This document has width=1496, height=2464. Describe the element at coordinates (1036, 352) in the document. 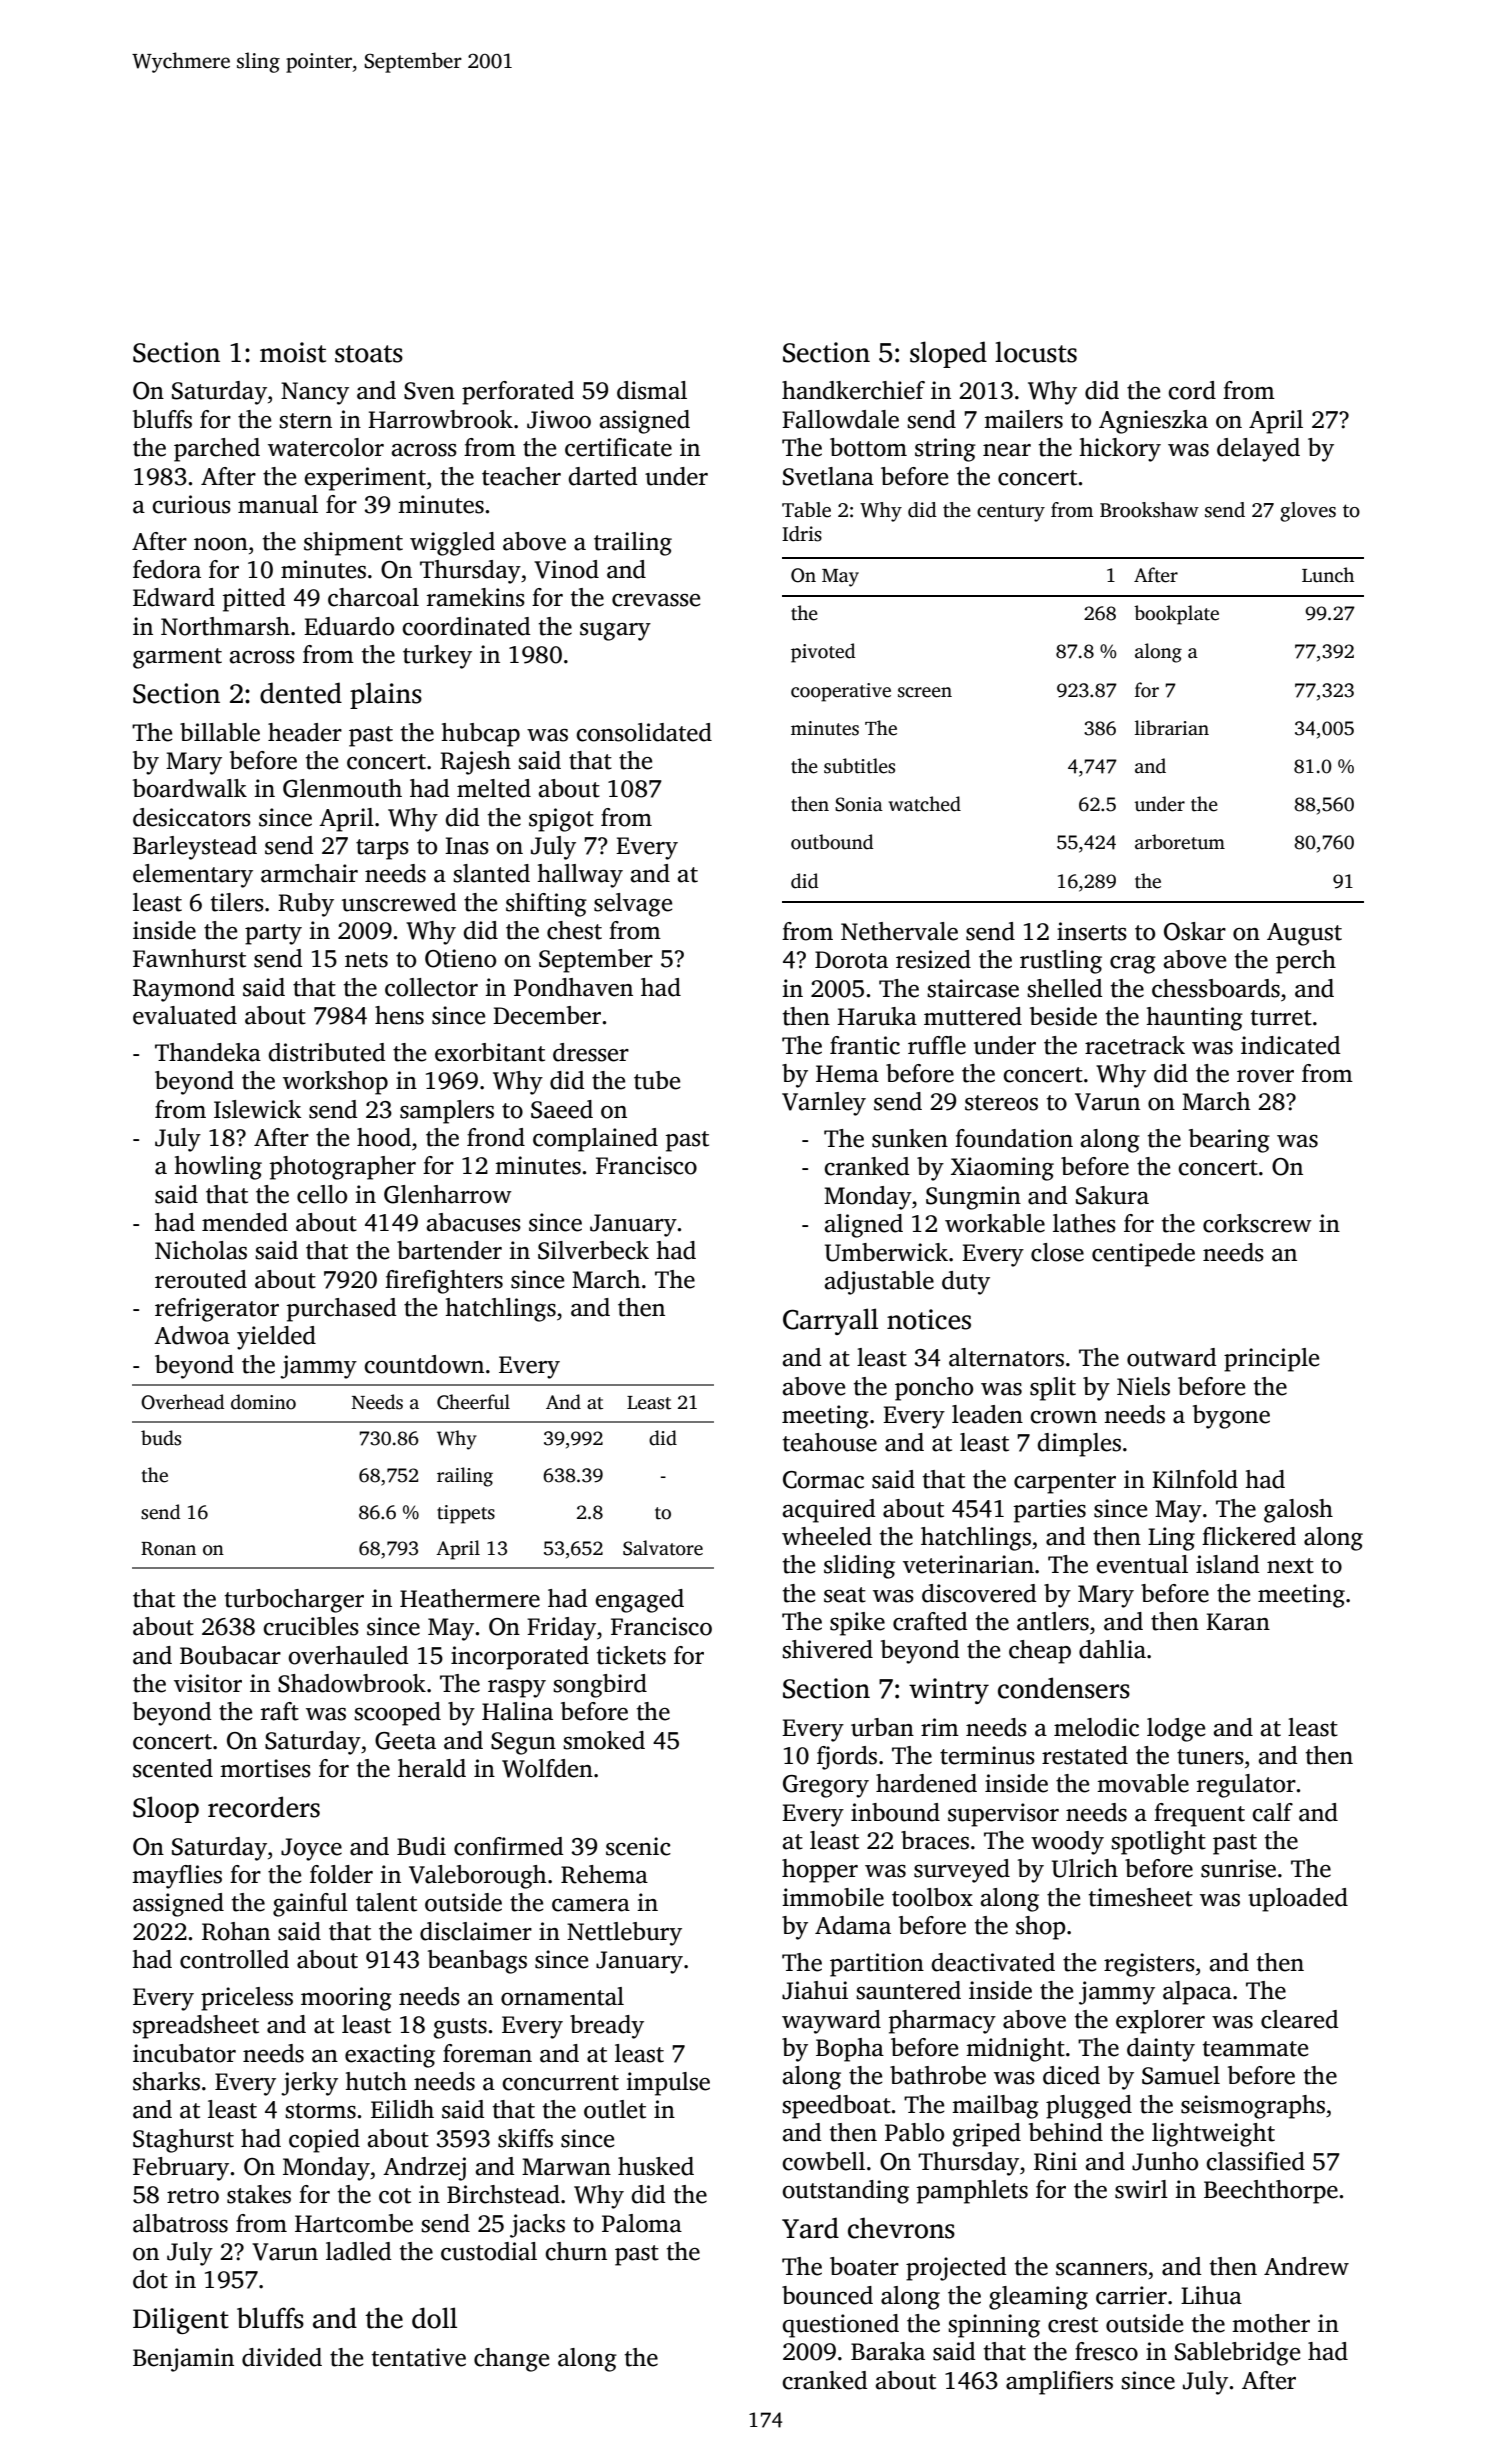

I see `locusts` at that location.
